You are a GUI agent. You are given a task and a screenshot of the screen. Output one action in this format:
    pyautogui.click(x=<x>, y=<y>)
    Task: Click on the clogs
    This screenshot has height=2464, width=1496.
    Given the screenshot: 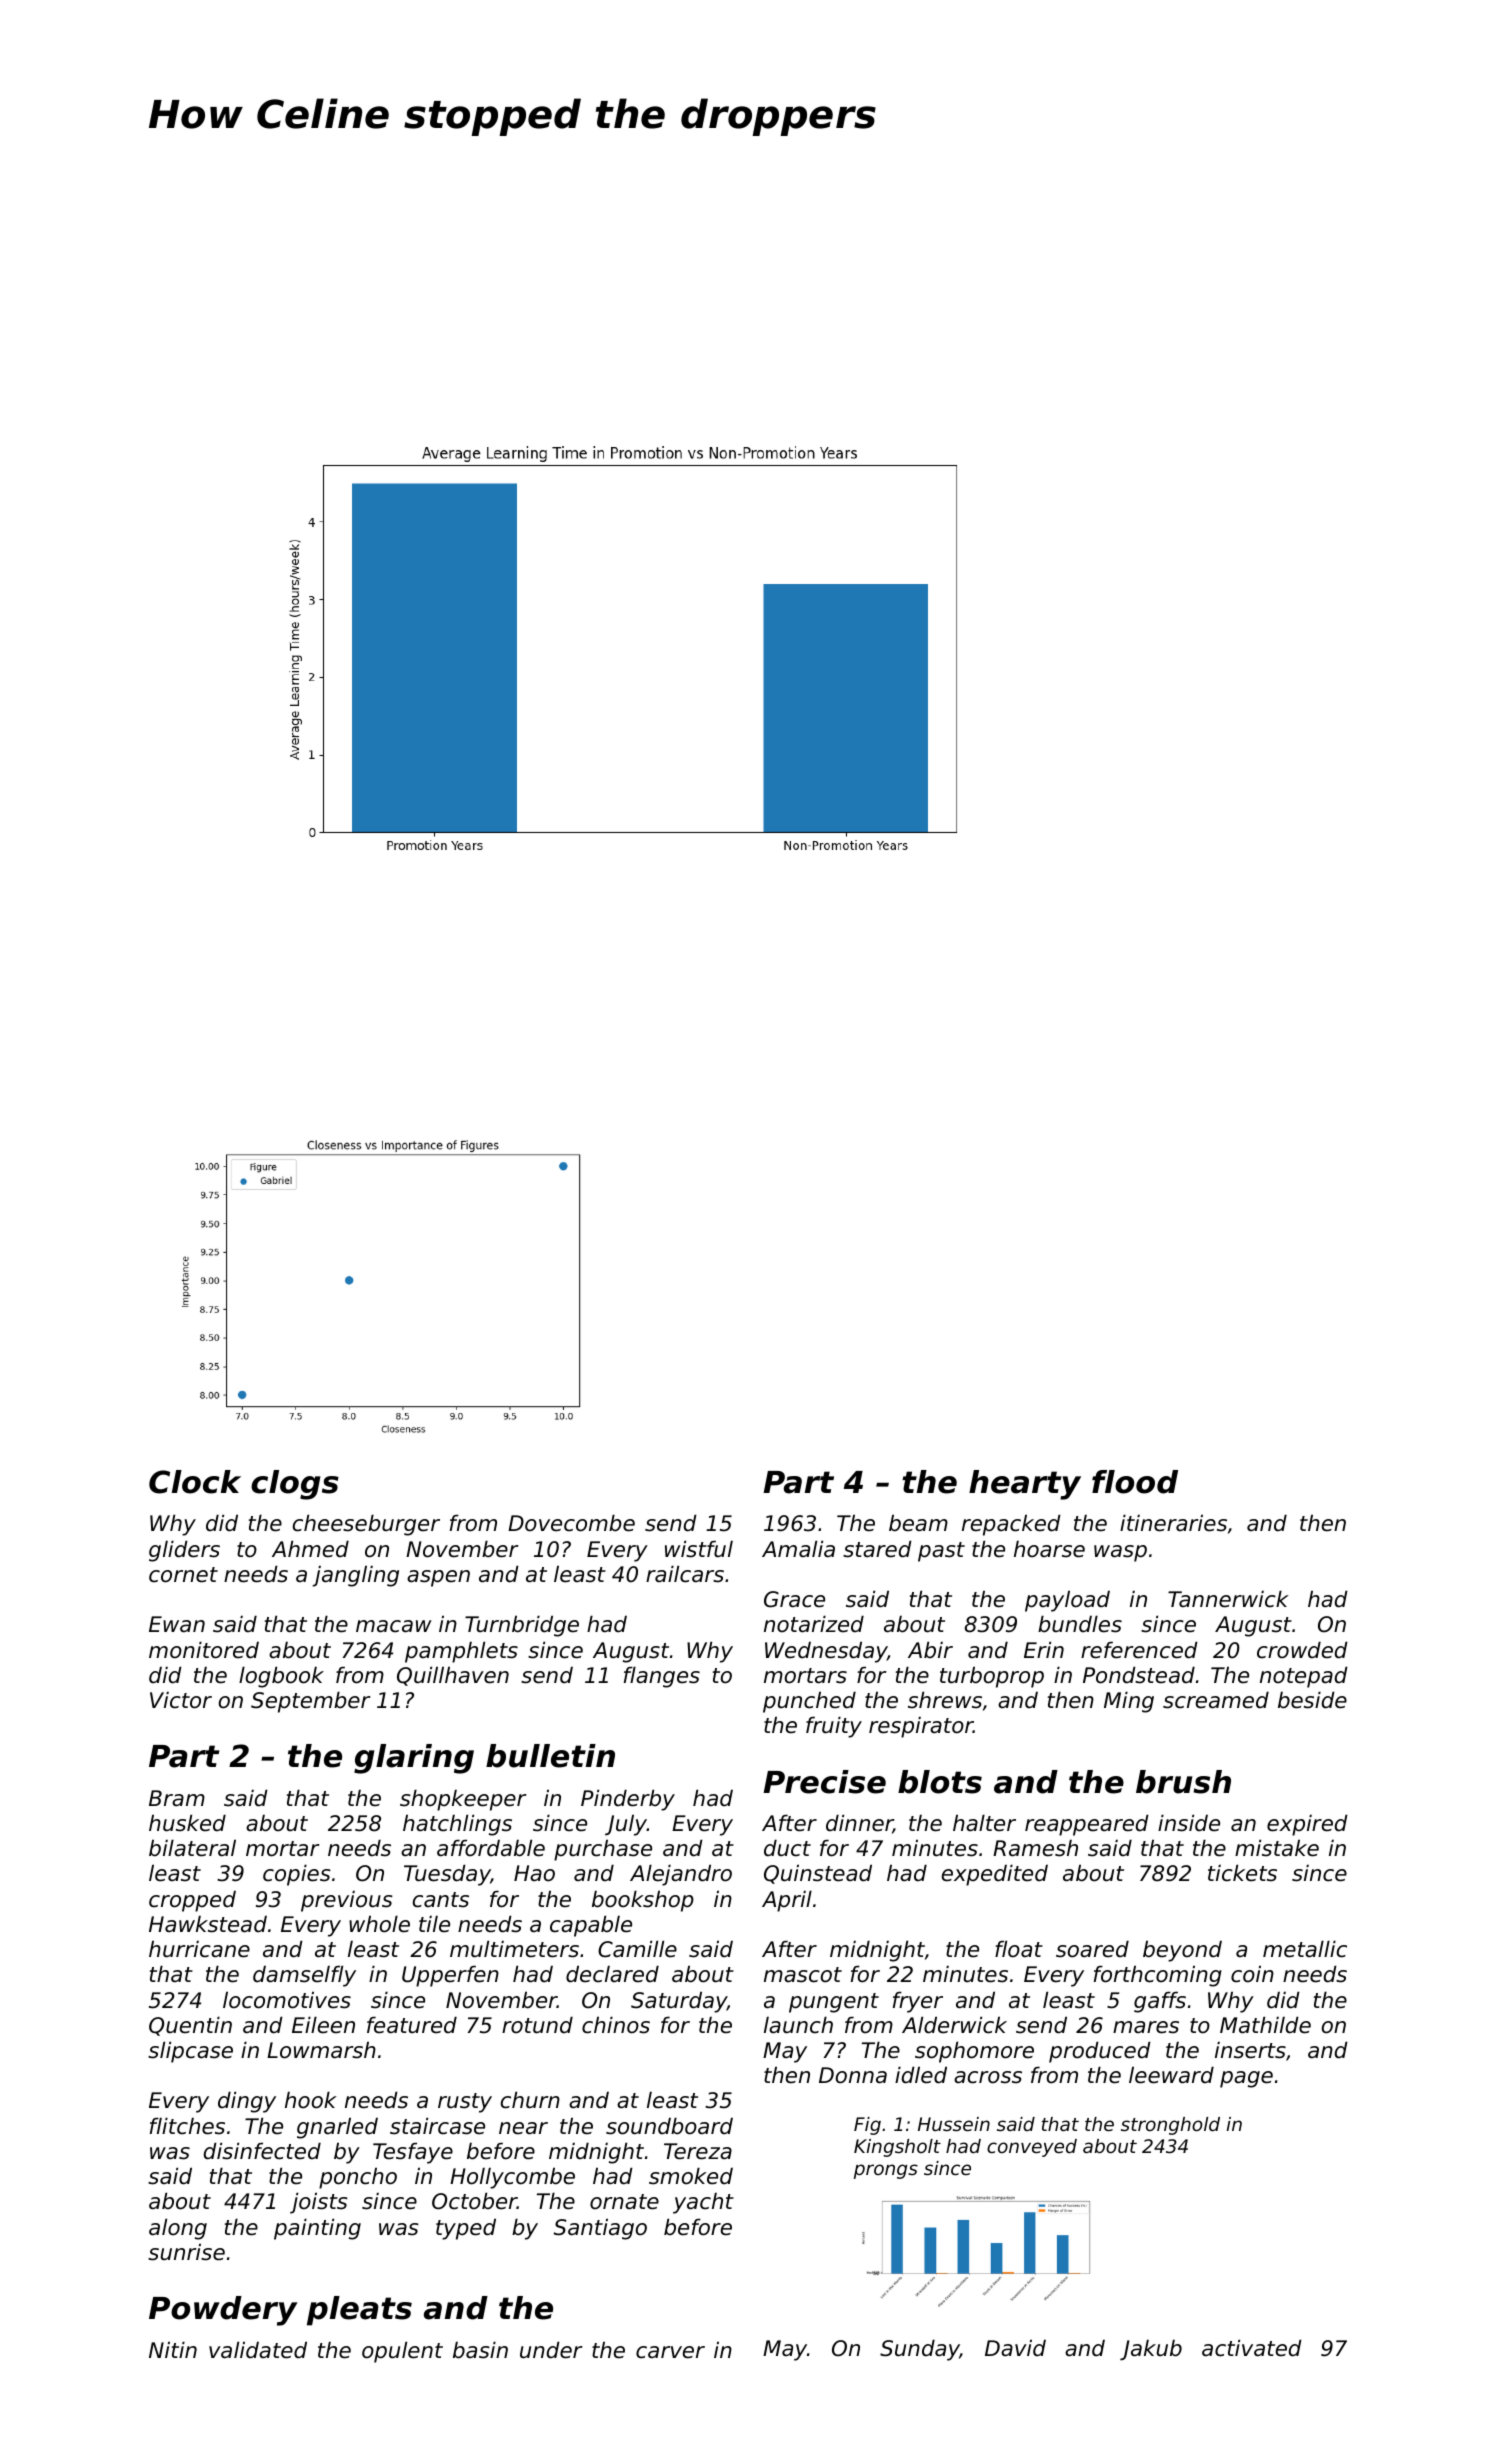 What is the action you would take?
    pyautogui.click(x=295, y=1485)
